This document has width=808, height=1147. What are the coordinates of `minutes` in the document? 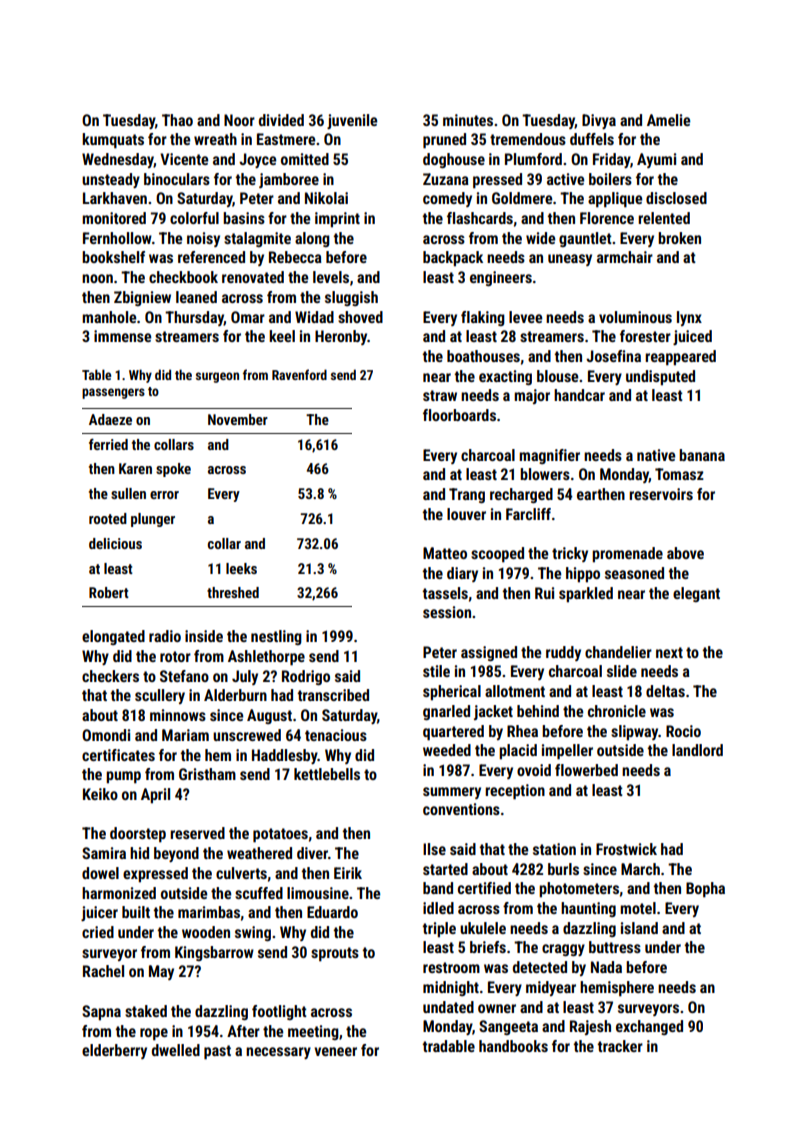 It's located at (468, 120).
